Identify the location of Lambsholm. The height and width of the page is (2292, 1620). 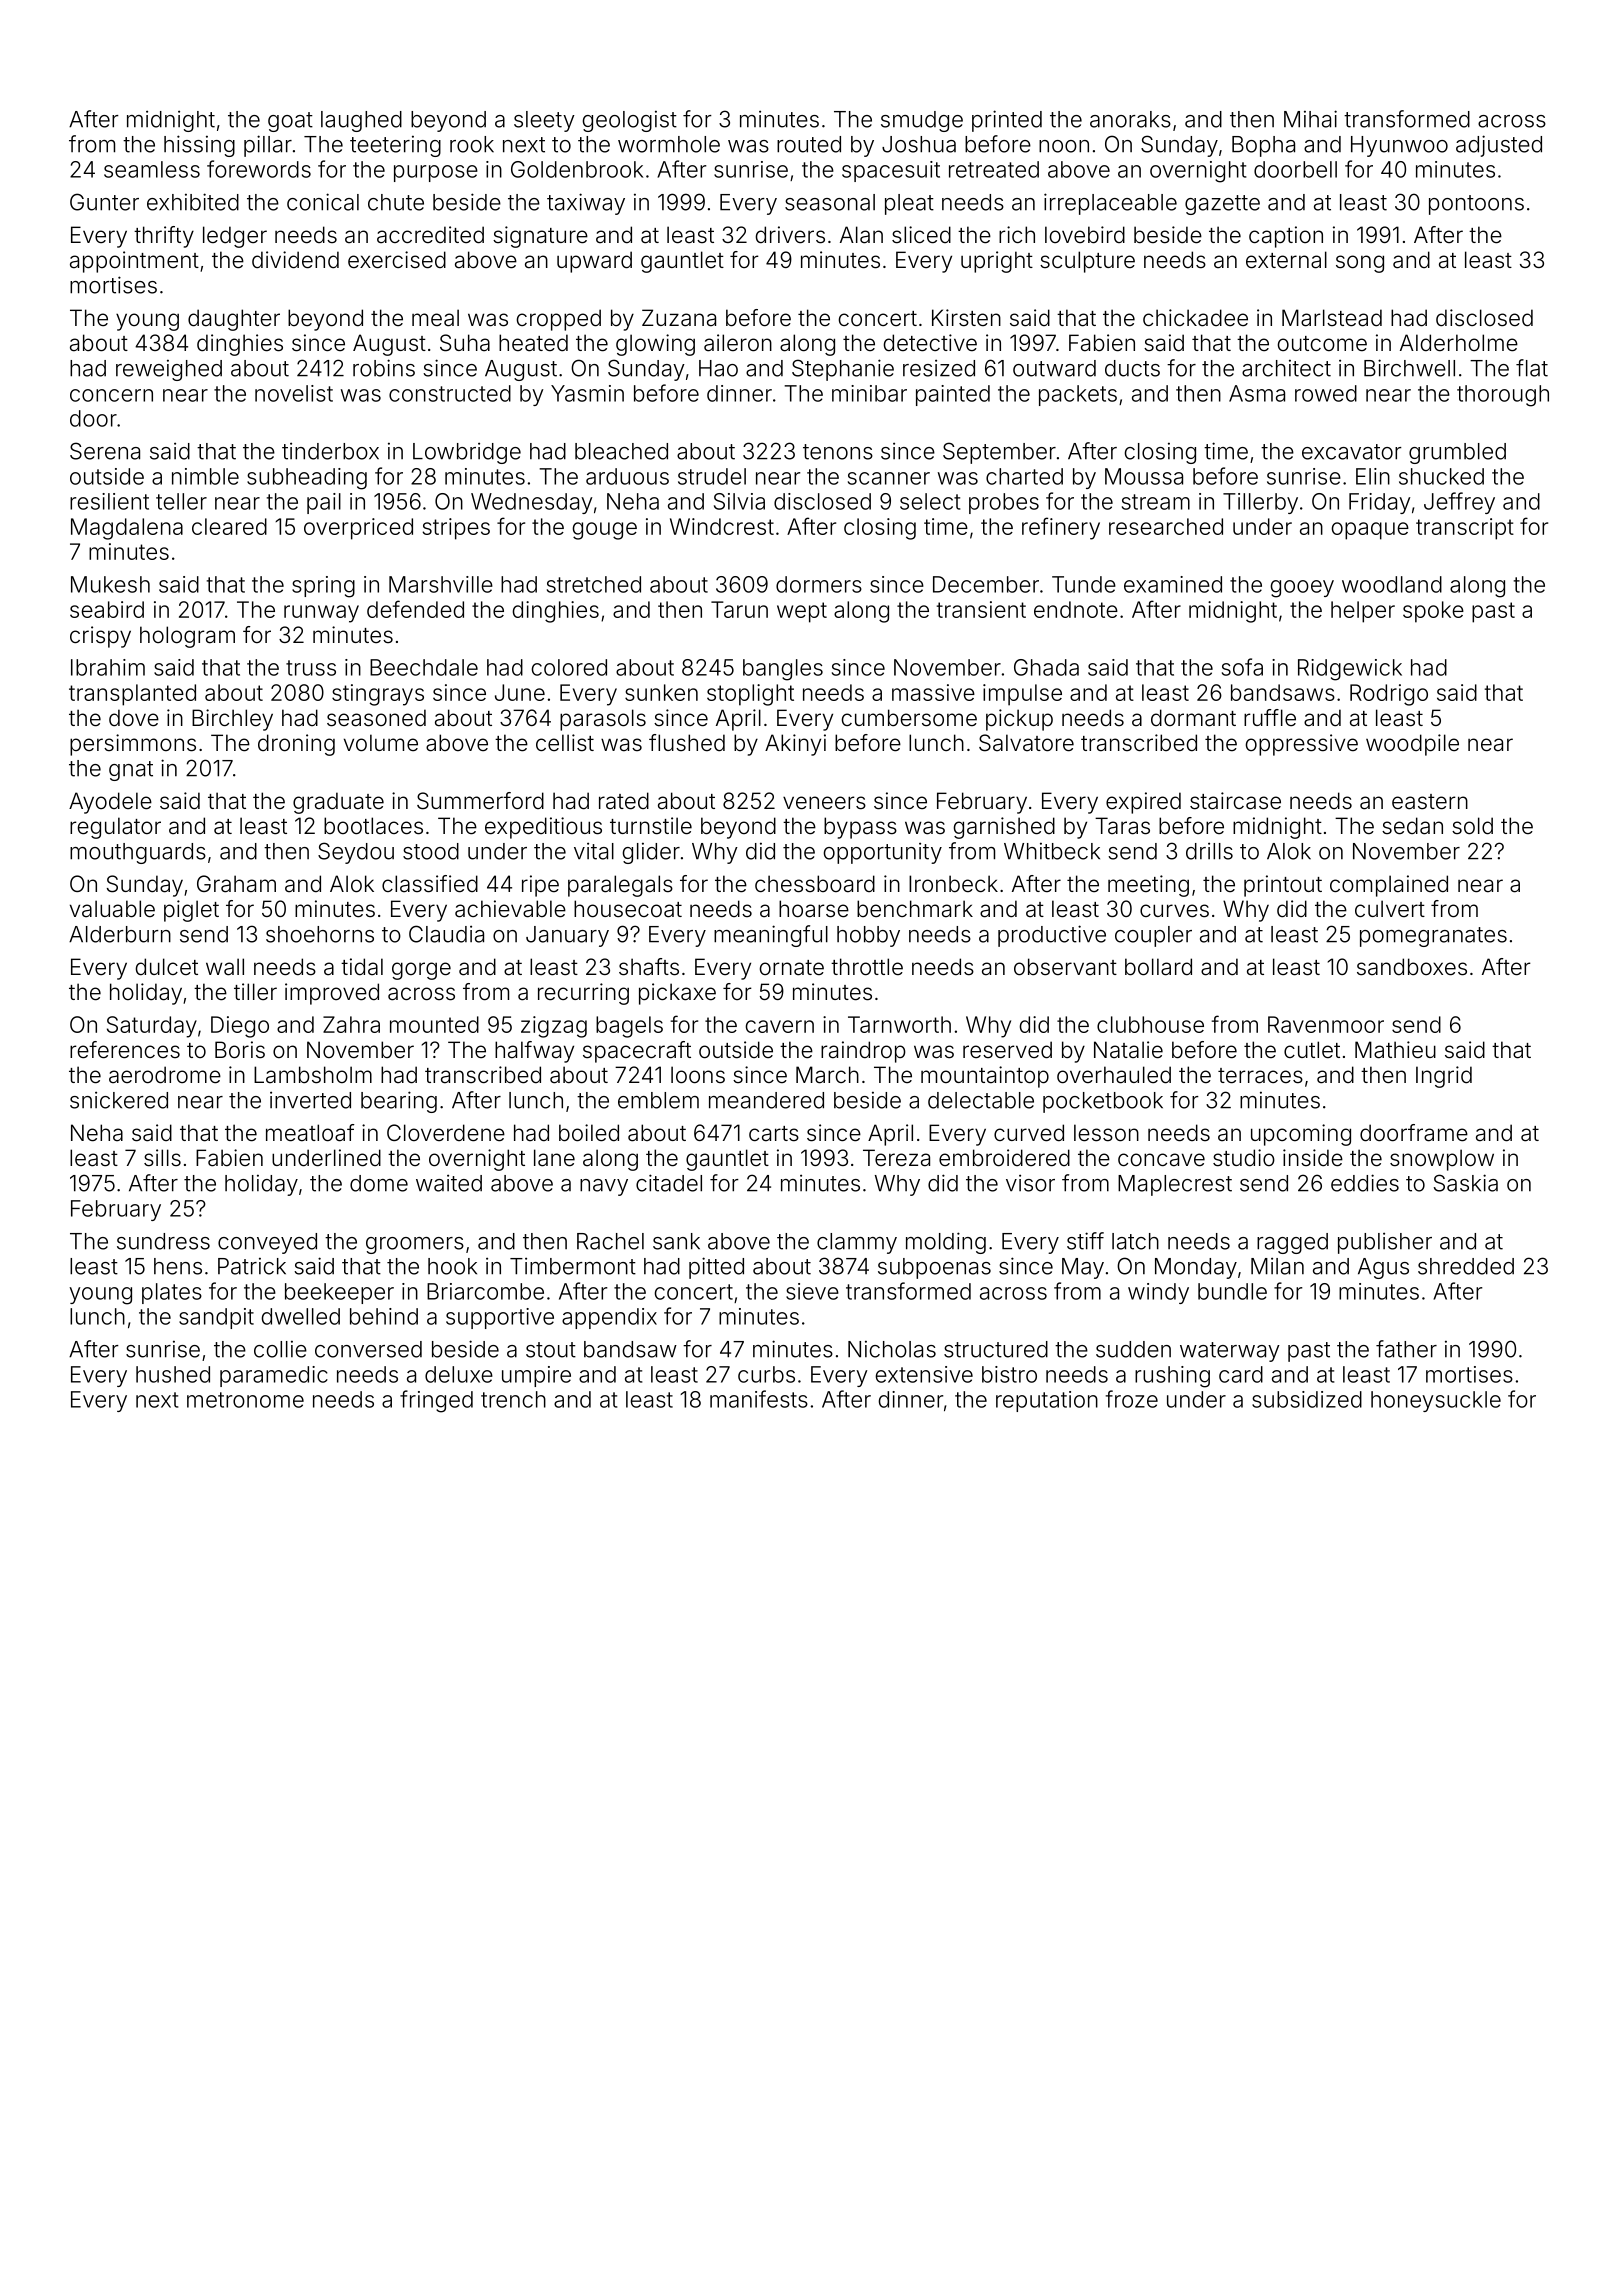
(313, 1075).
